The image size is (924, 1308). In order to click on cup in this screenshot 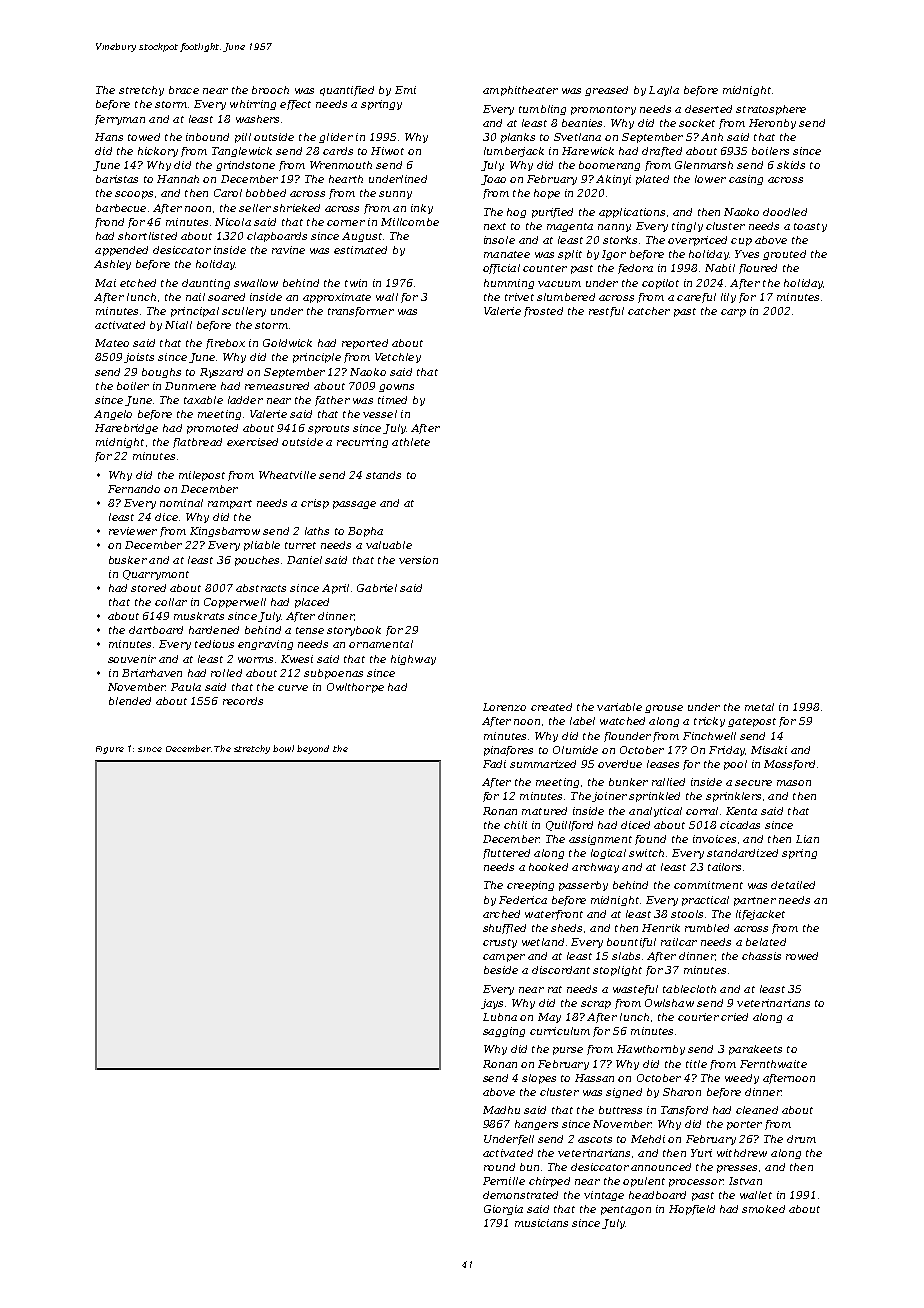, I will do `click(741, 242)`.
